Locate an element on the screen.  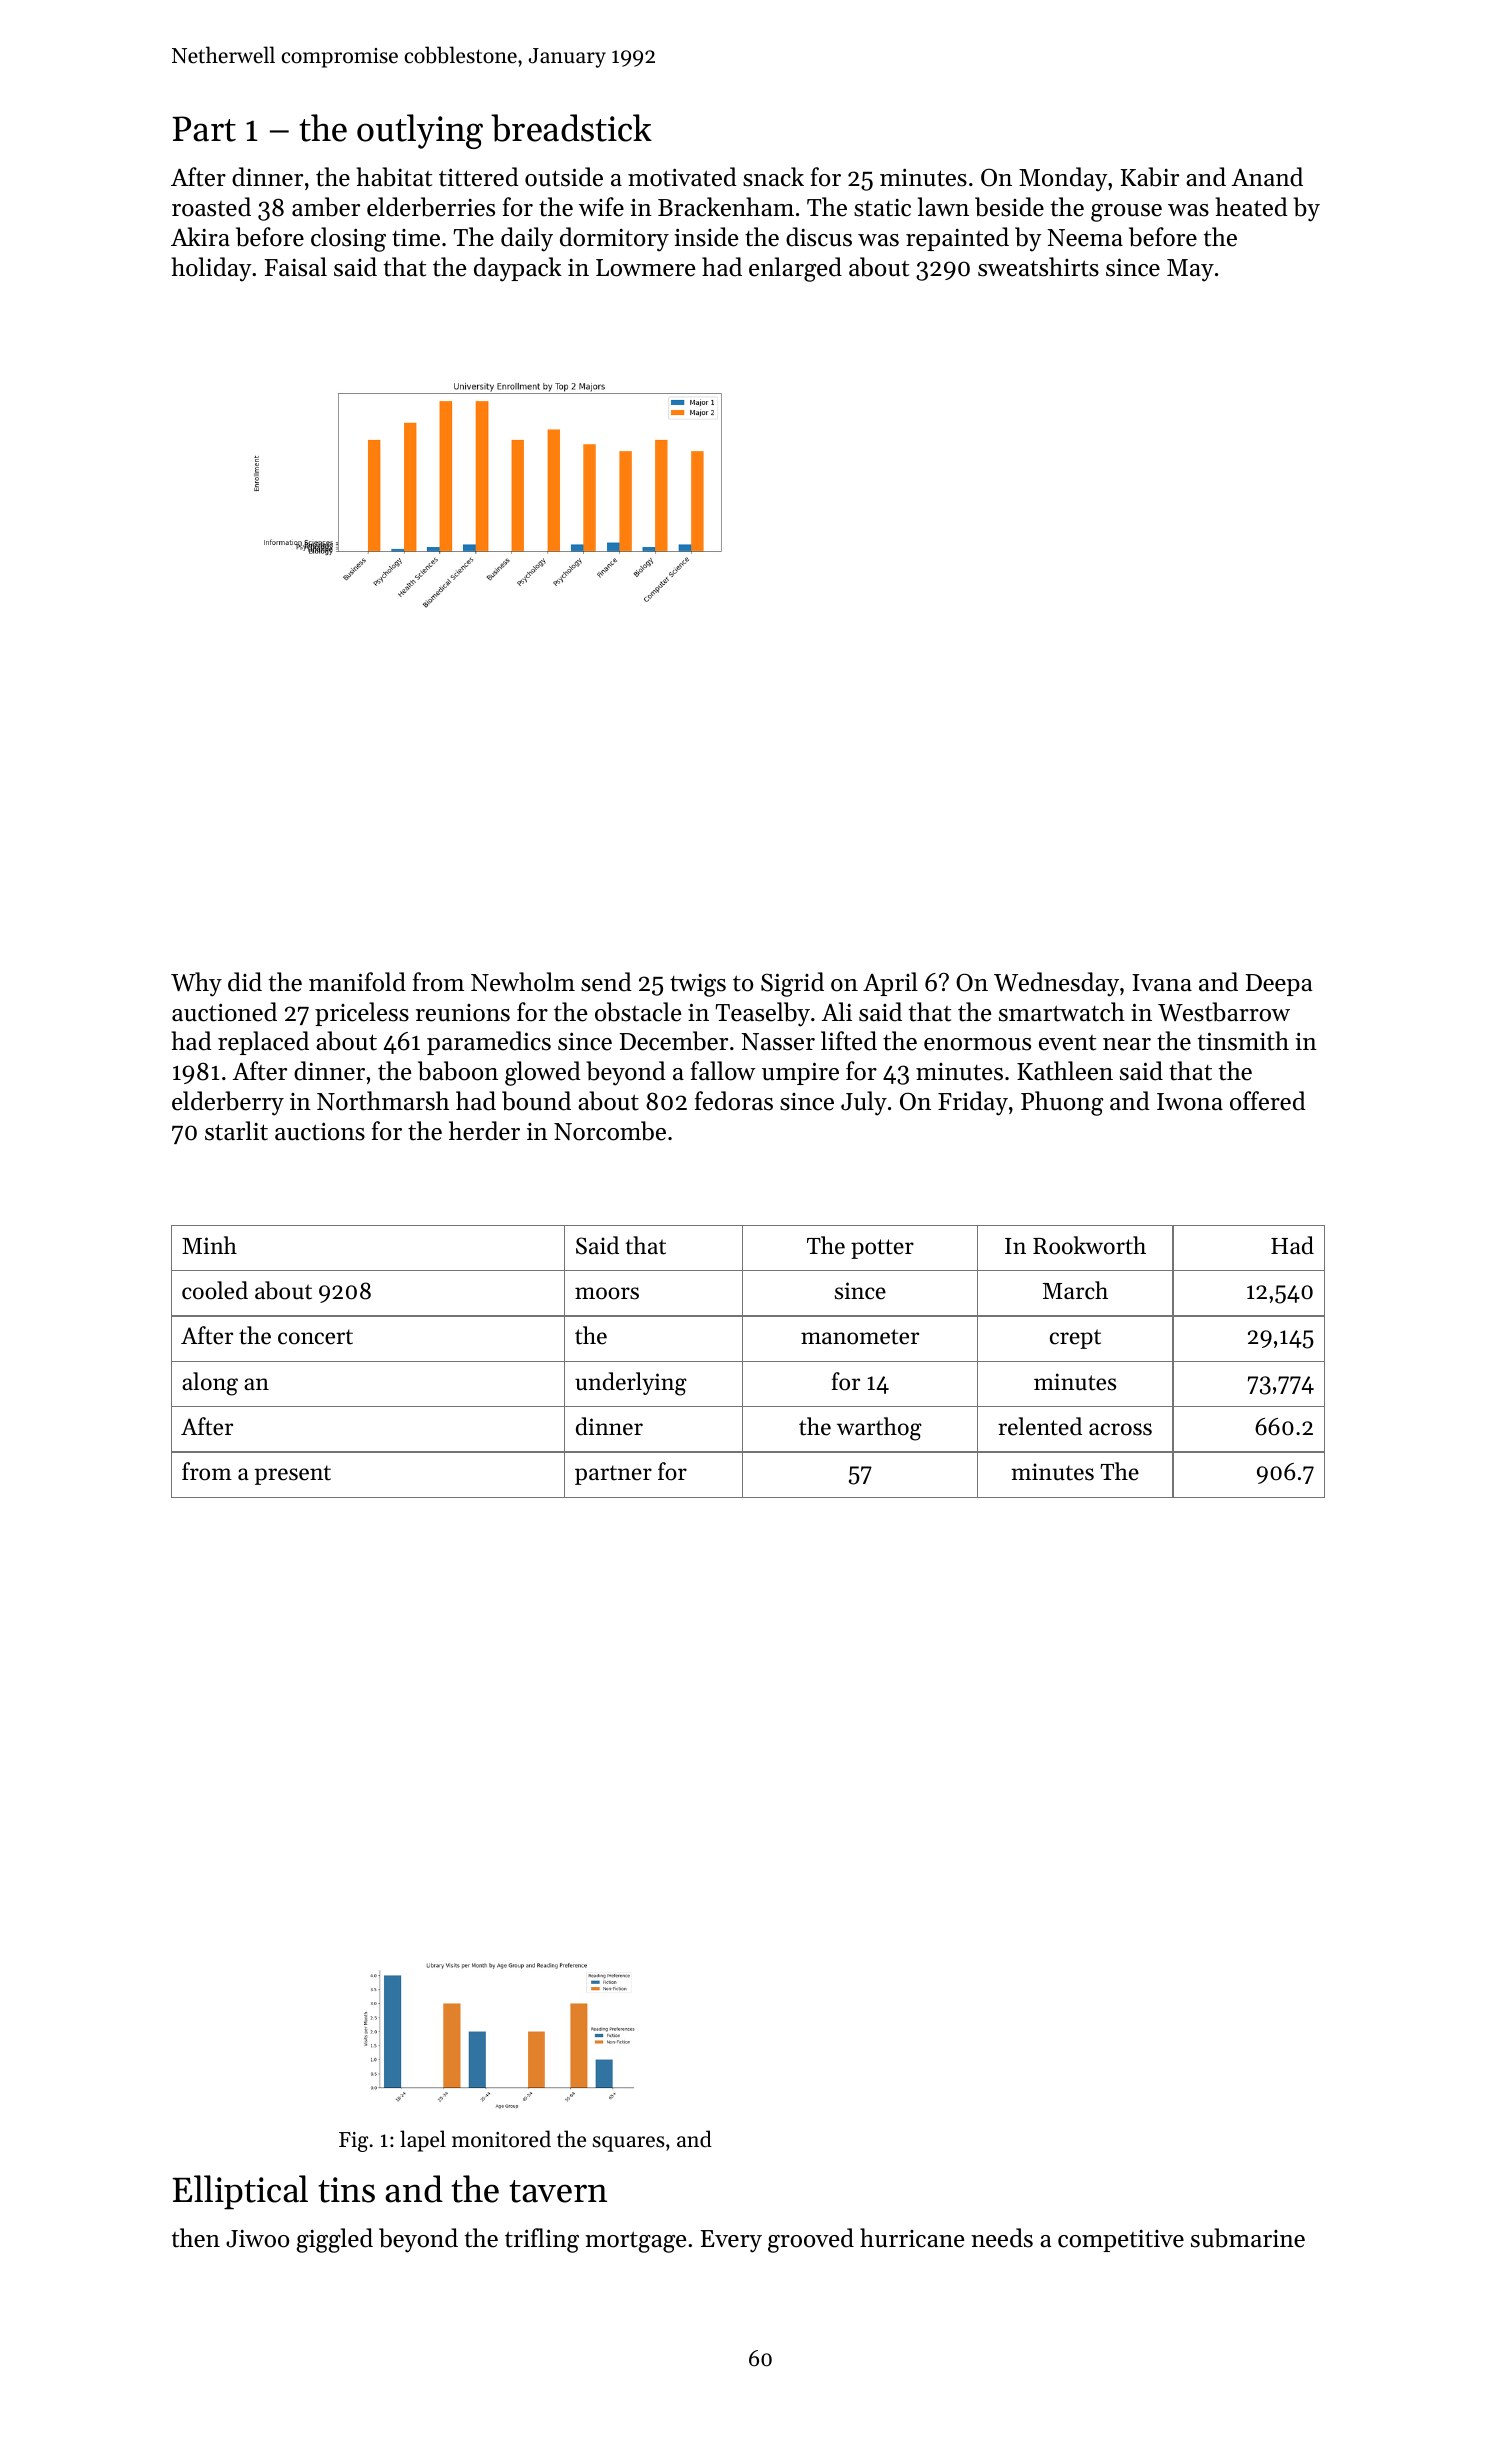
trifling is located at coordinates (542, 2240).
